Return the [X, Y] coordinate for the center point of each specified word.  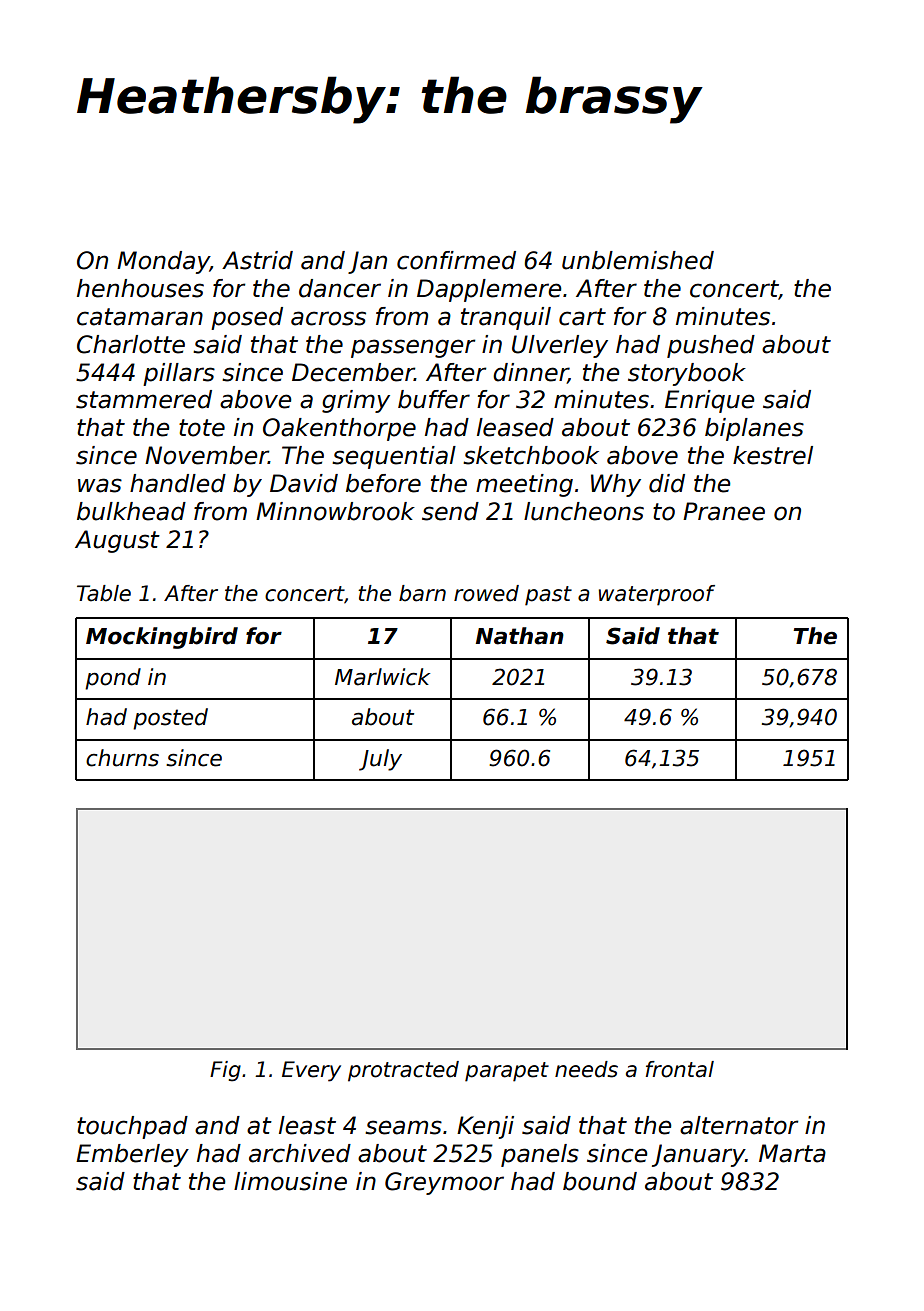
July [380, 760]
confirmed [456, 260]
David [304, 483]
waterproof [657, 595]
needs [586, 1069]
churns [122, 758]
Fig [225, 1071]
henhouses [140, 288]
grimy [356, 401]
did [667, 483]
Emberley [132, 1155]
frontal [680, 1069]
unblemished [638, 260]
